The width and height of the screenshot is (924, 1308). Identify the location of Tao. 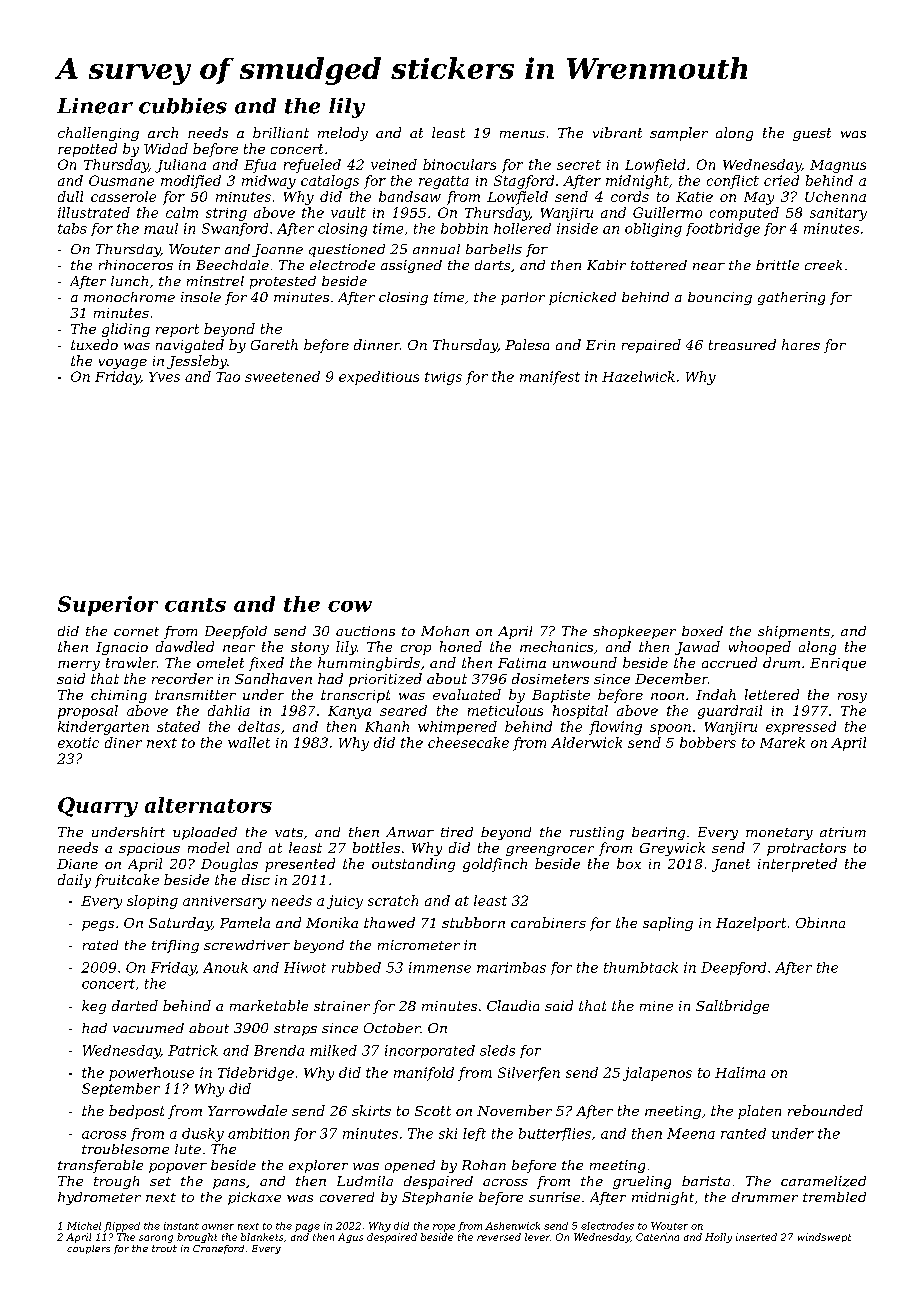
(228, 377).
